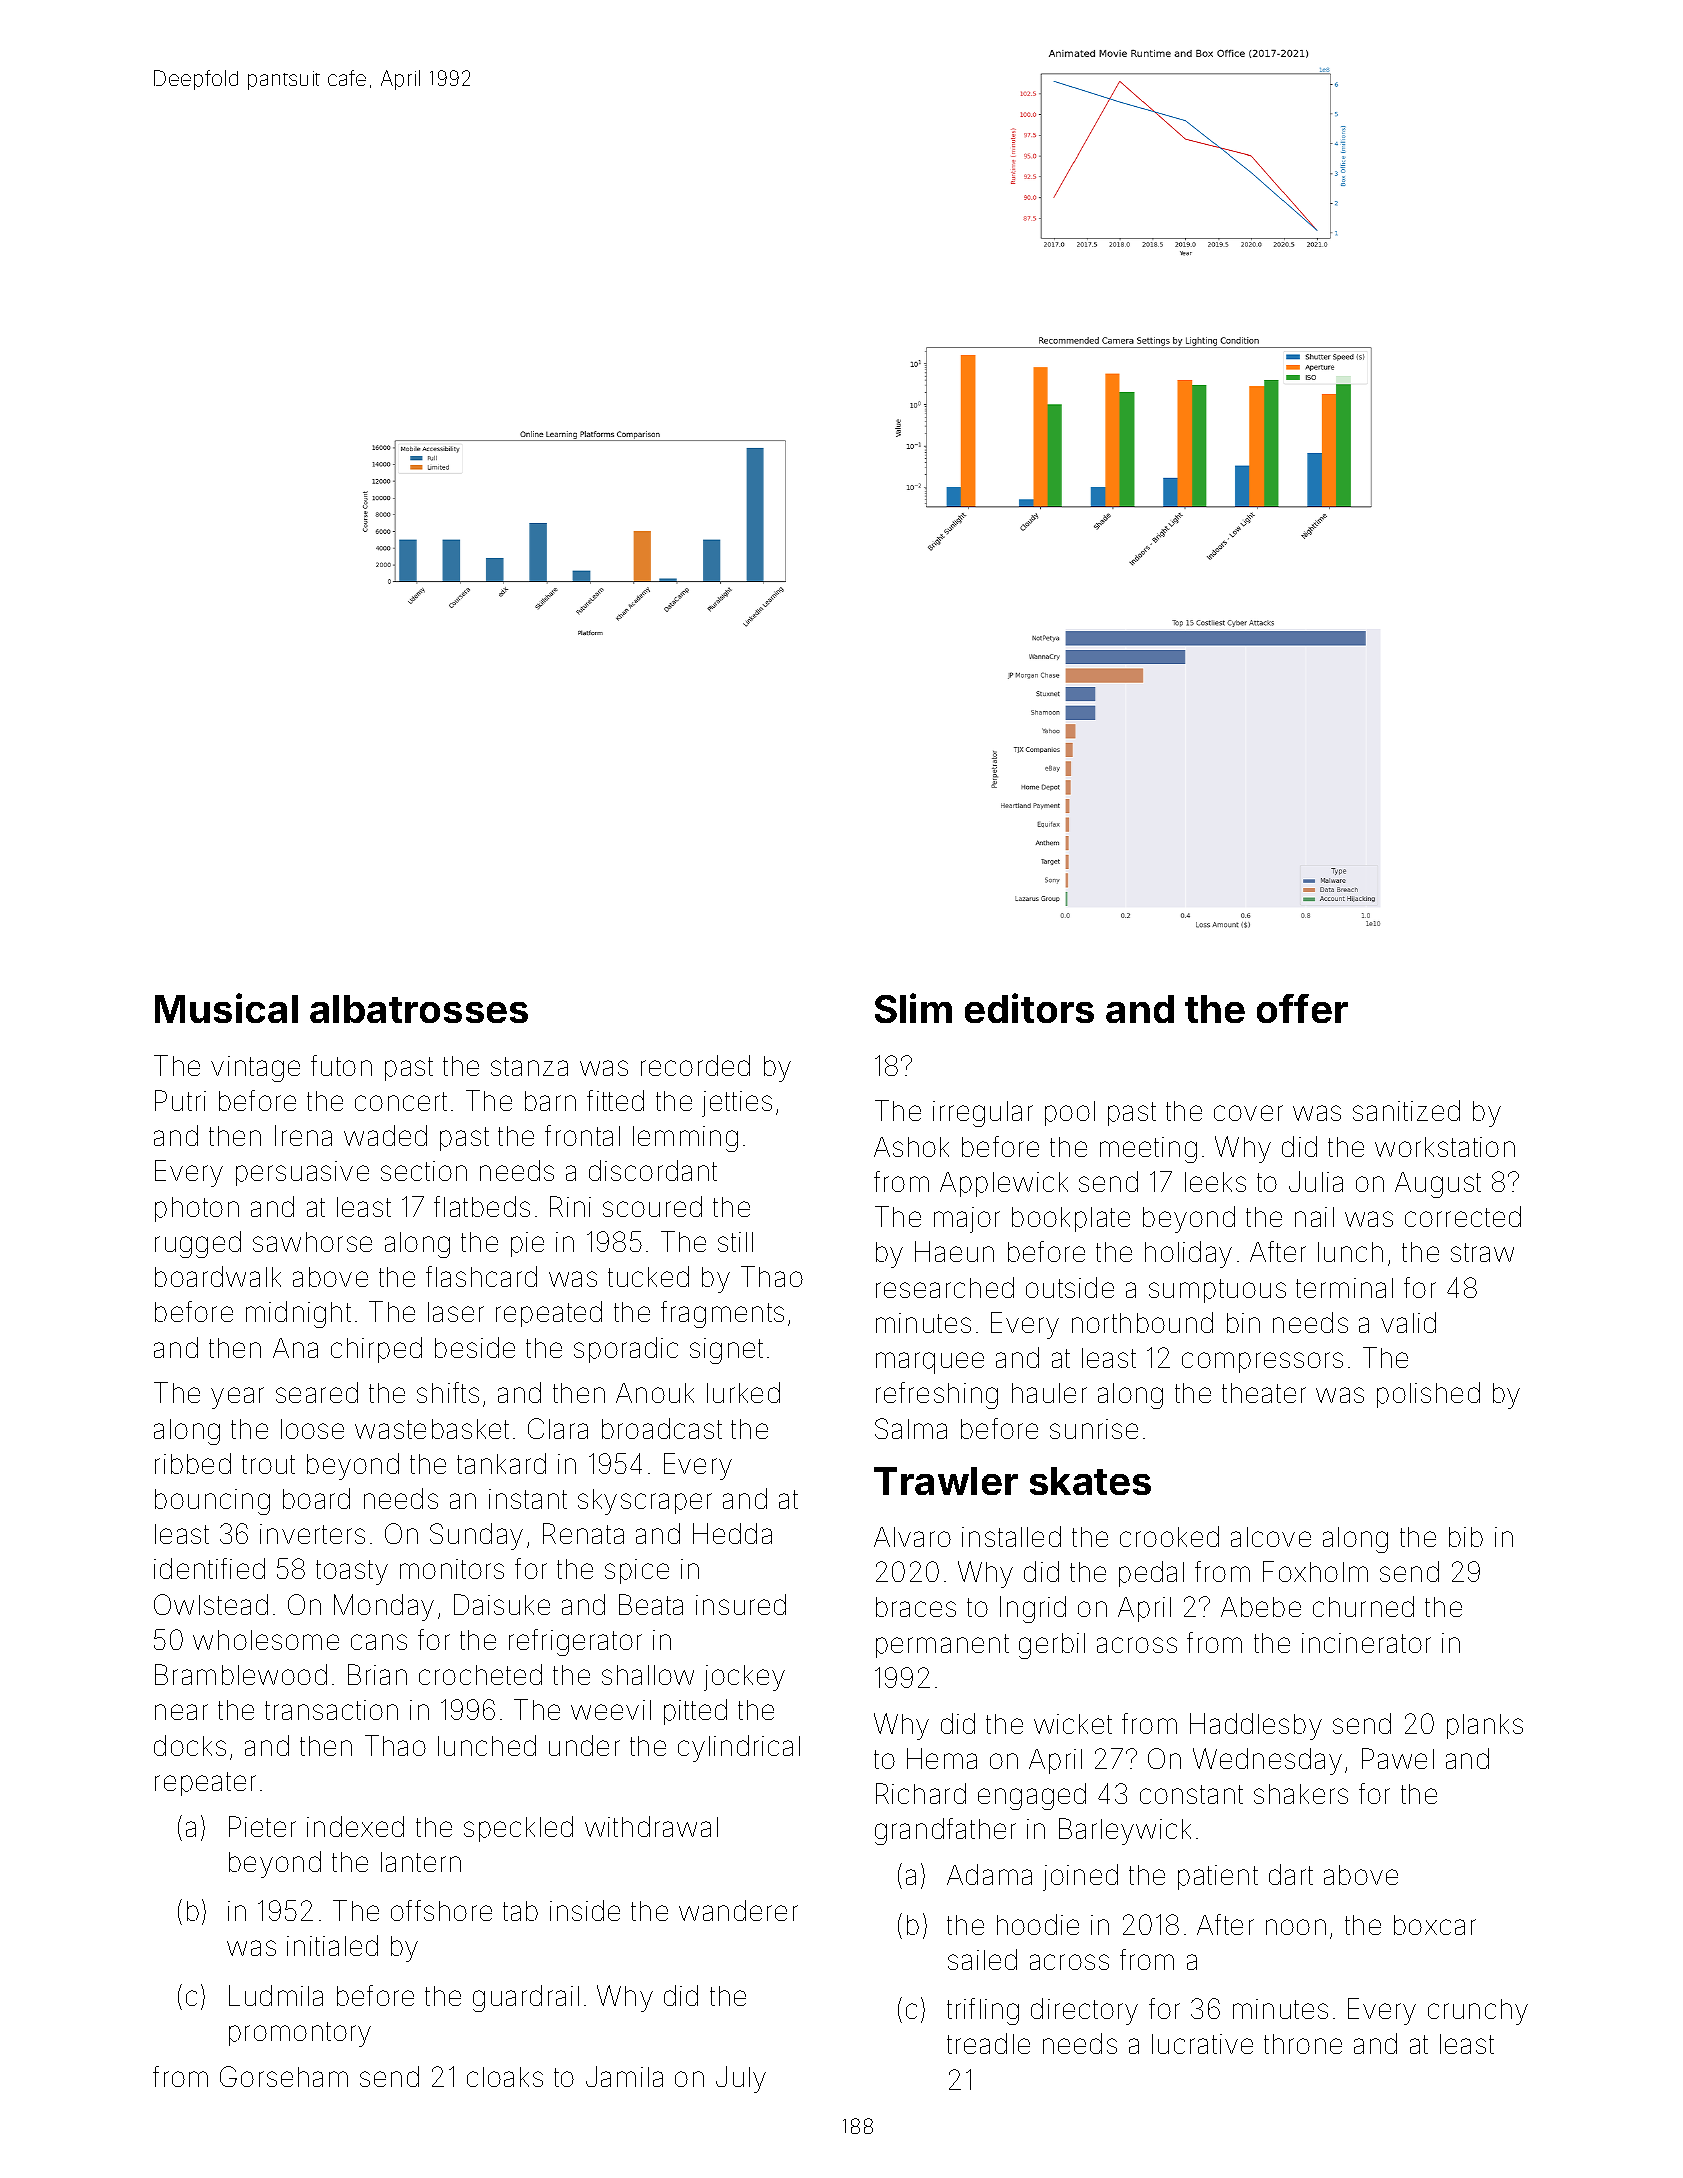  I want to click on Abebe, so click(1261, 1607).
